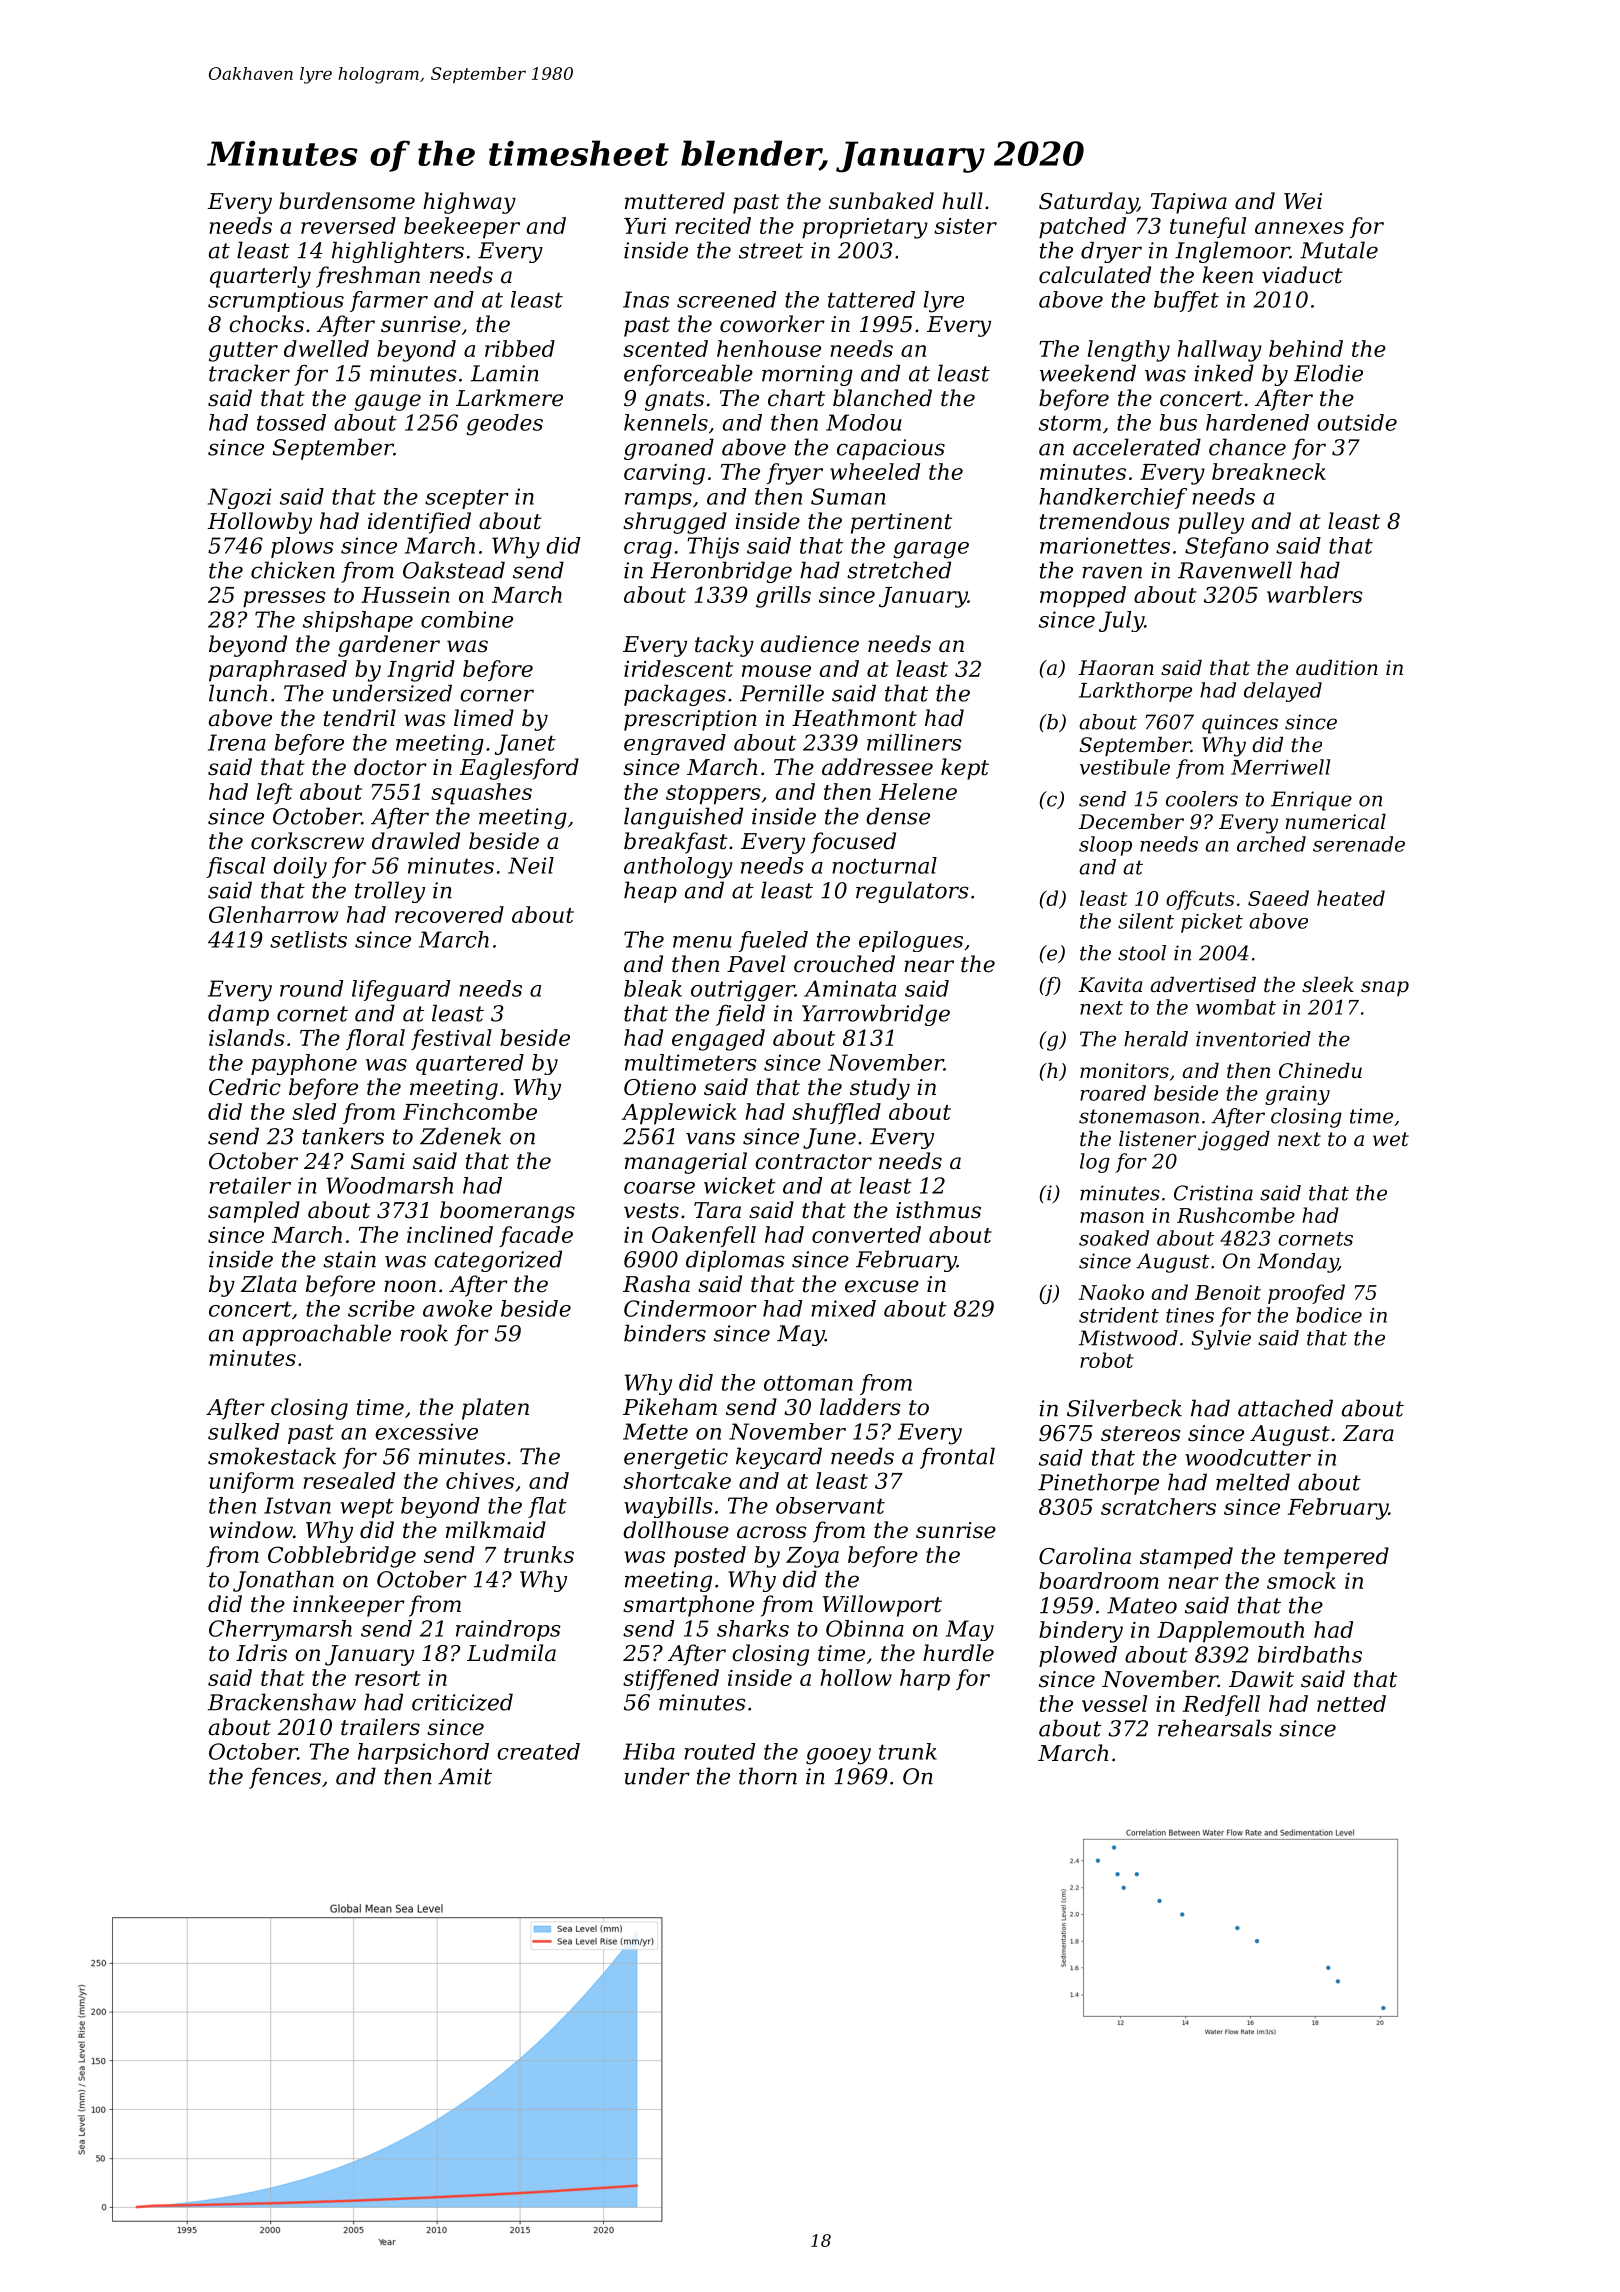 This screenshot has height=2292, width=1620. I want to click on rehearsals, so click(1215, 1728).
